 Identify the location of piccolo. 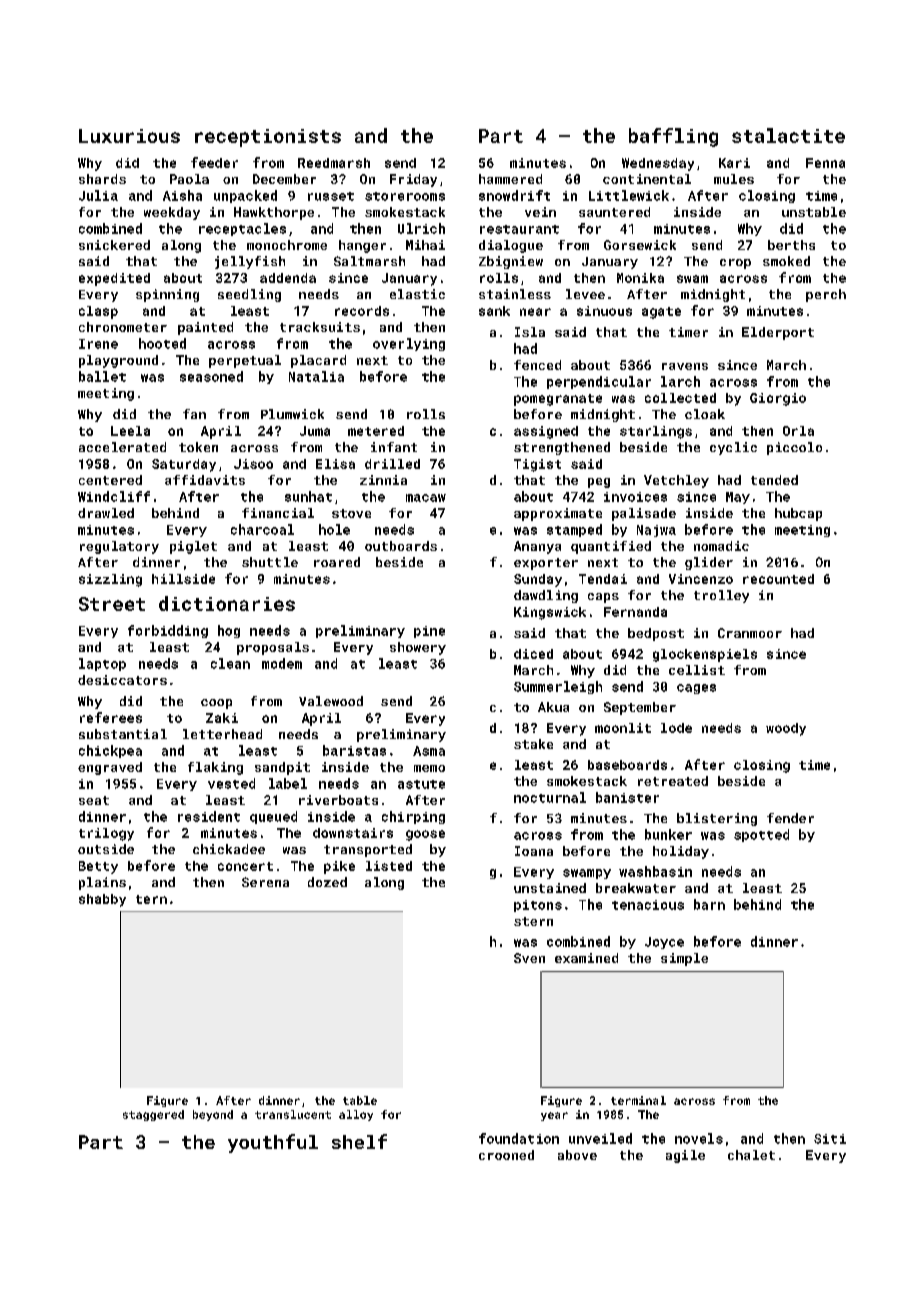
(794, 448).
